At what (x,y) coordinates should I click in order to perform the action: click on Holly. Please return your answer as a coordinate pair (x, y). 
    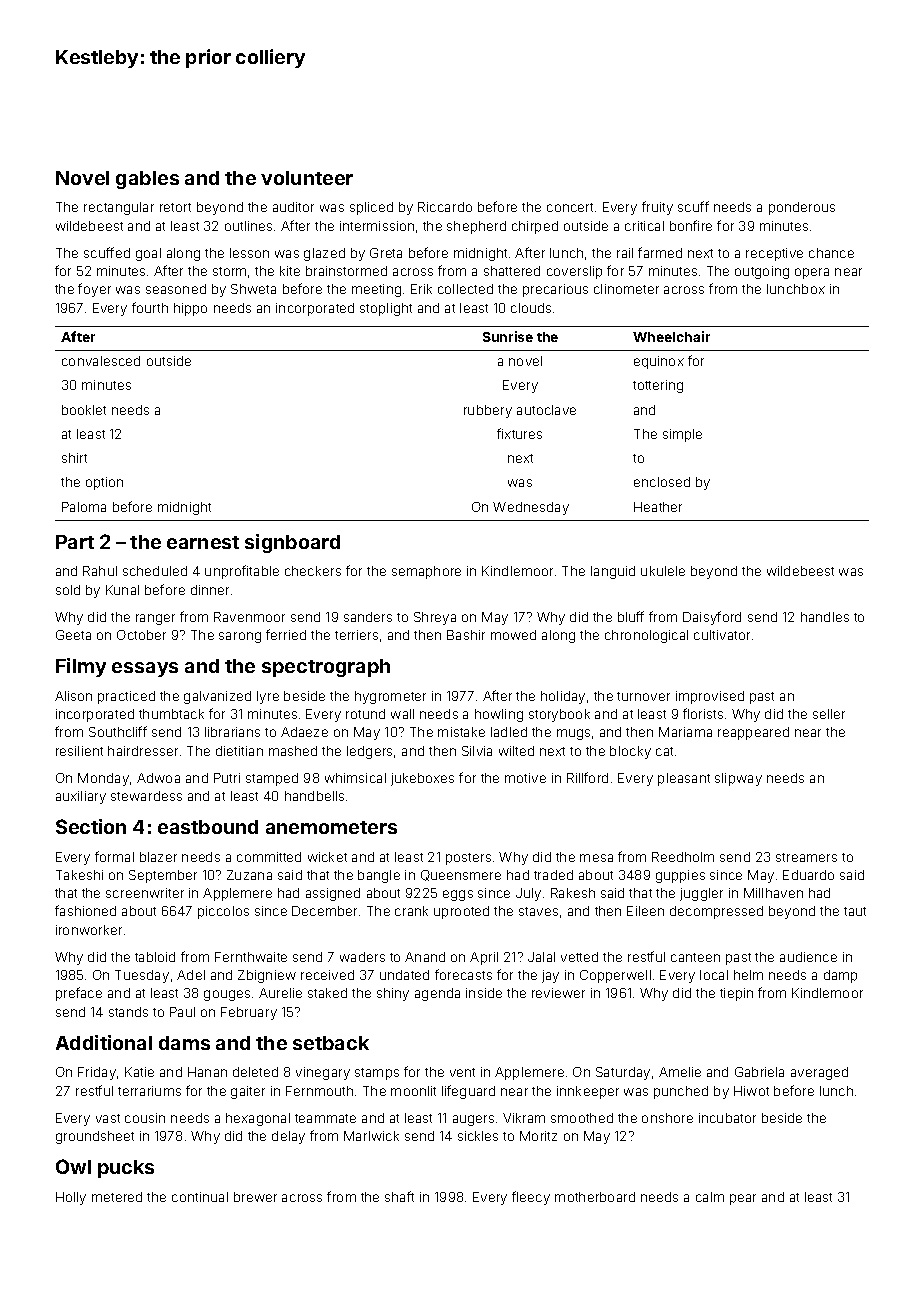
    Looking at the image, I should click on (71, 1198).
